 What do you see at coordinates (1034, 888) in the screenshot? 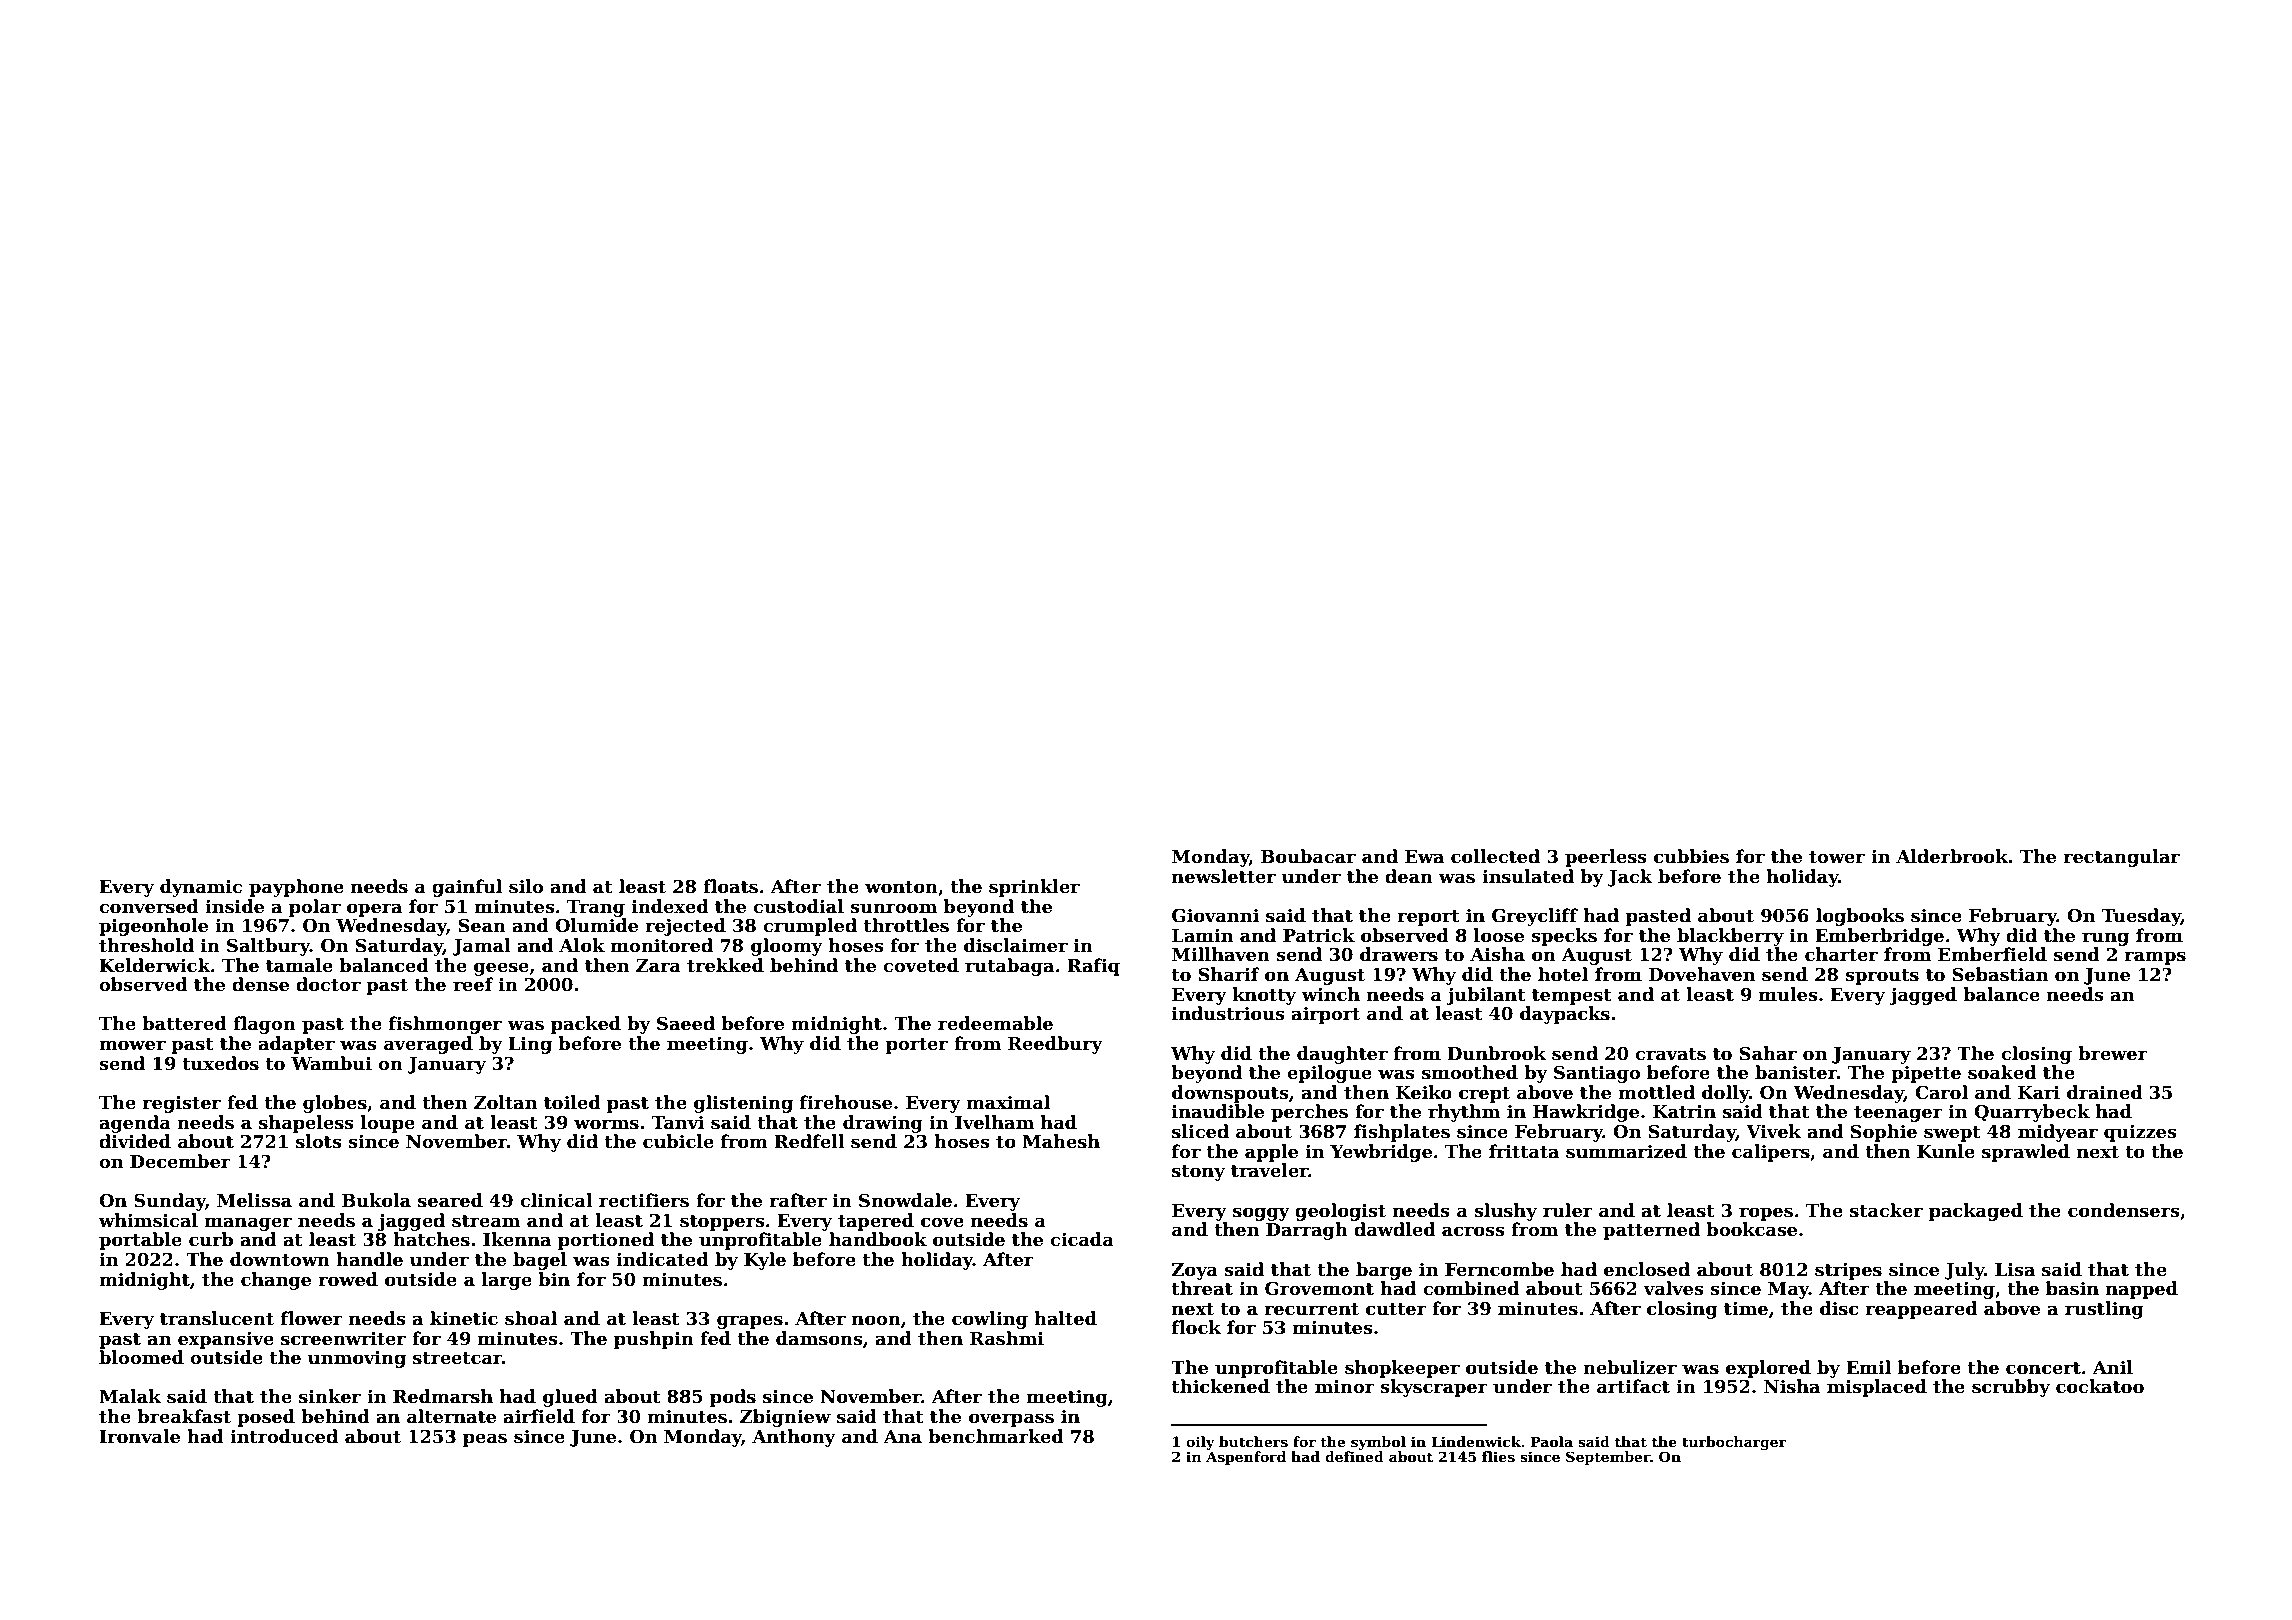
I see `sprinkler` at bounding box center [1034, 888].
